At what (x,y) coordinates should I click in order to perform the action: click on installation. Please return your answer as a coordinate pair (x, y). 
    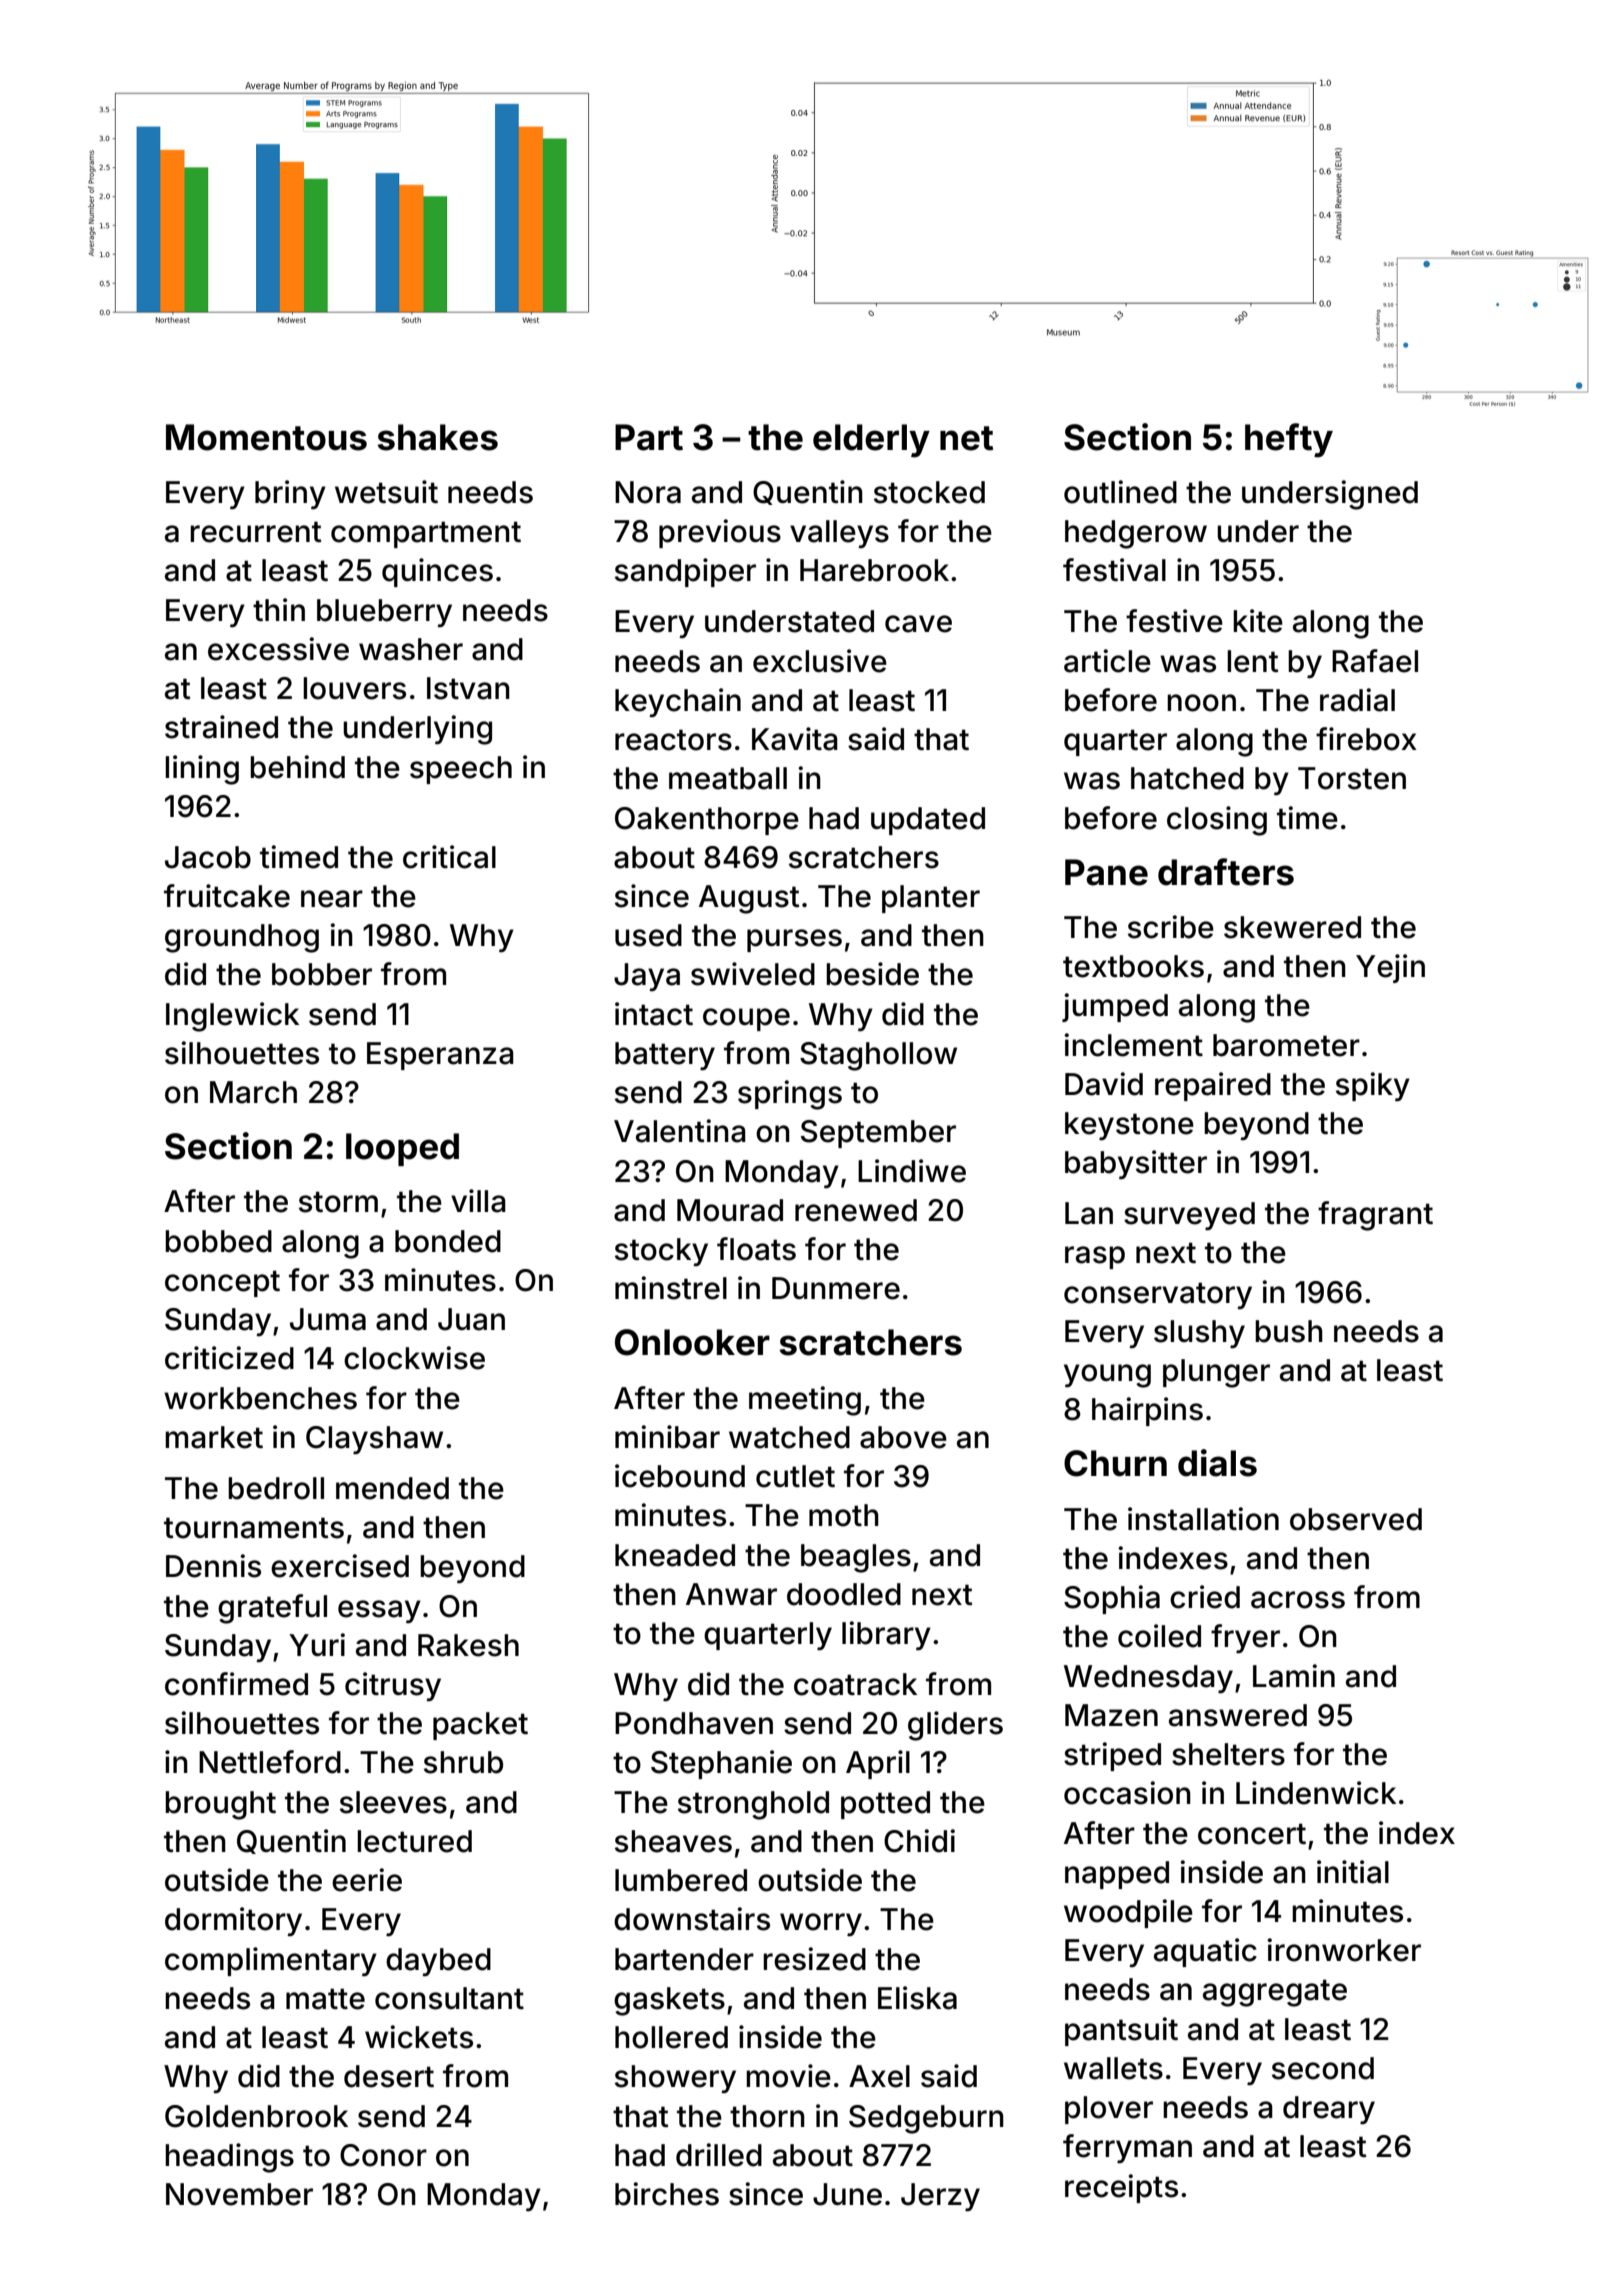
    Looking at the image, I should click on (1203, 1519).
